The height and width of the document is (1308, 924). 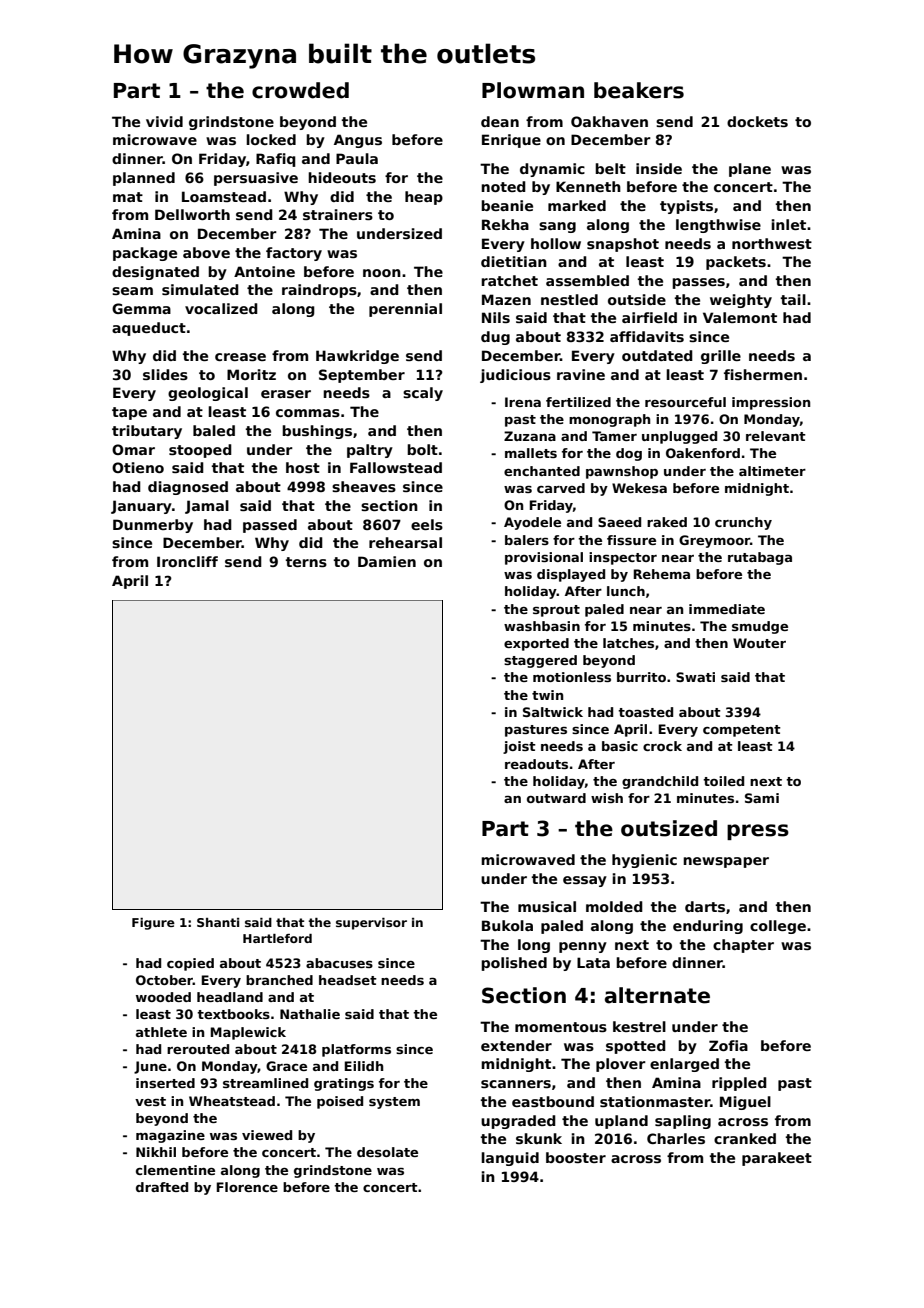 What do you see at coordinates (162, 1187) in the document?
I see `drafted` at bounding box center [162, 1187].
